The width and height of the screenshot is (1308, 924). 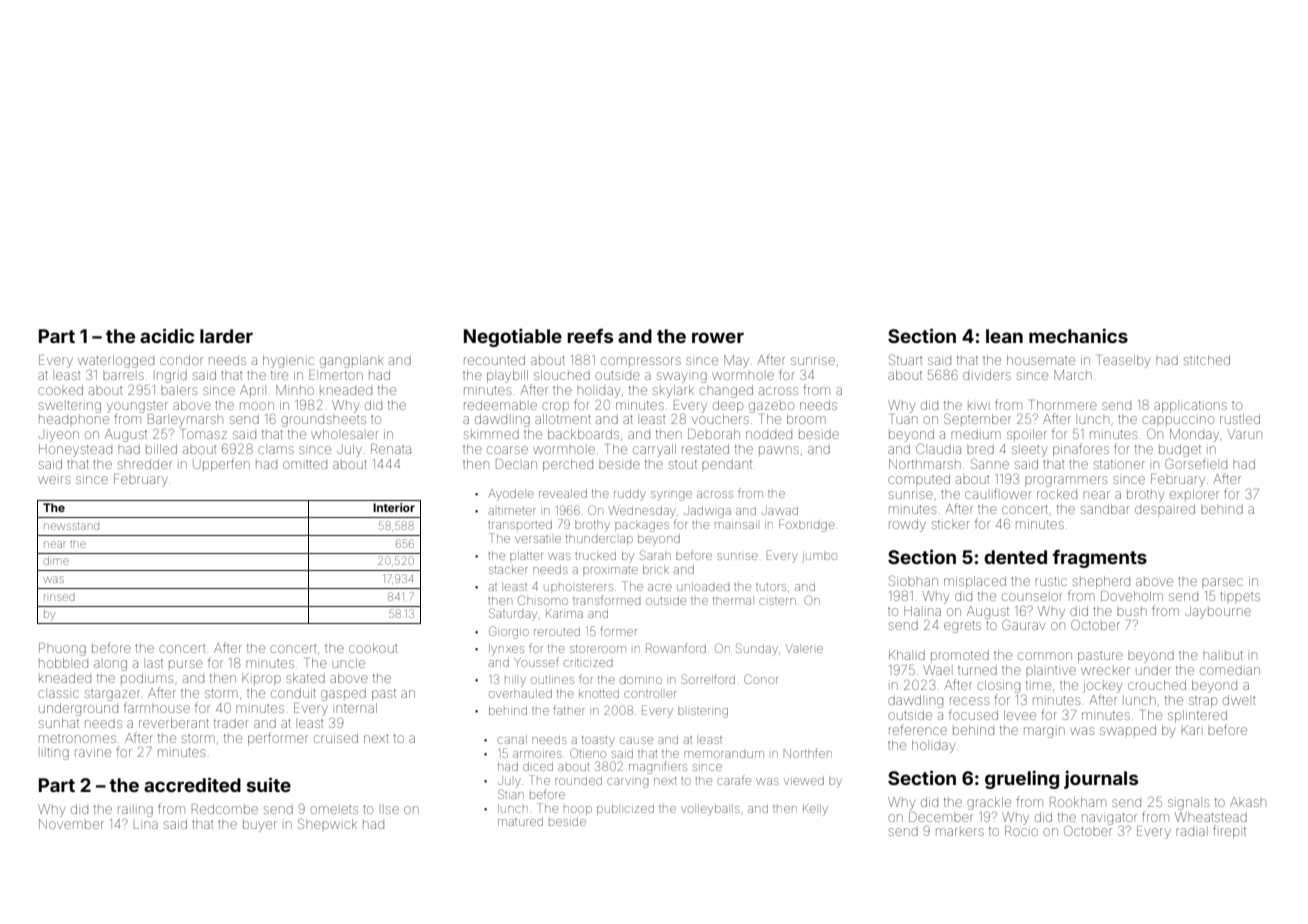 What do you see at coordinates (71, 526) in the screenshot?
I see `newsstand` at bounding box center [71, 526].
